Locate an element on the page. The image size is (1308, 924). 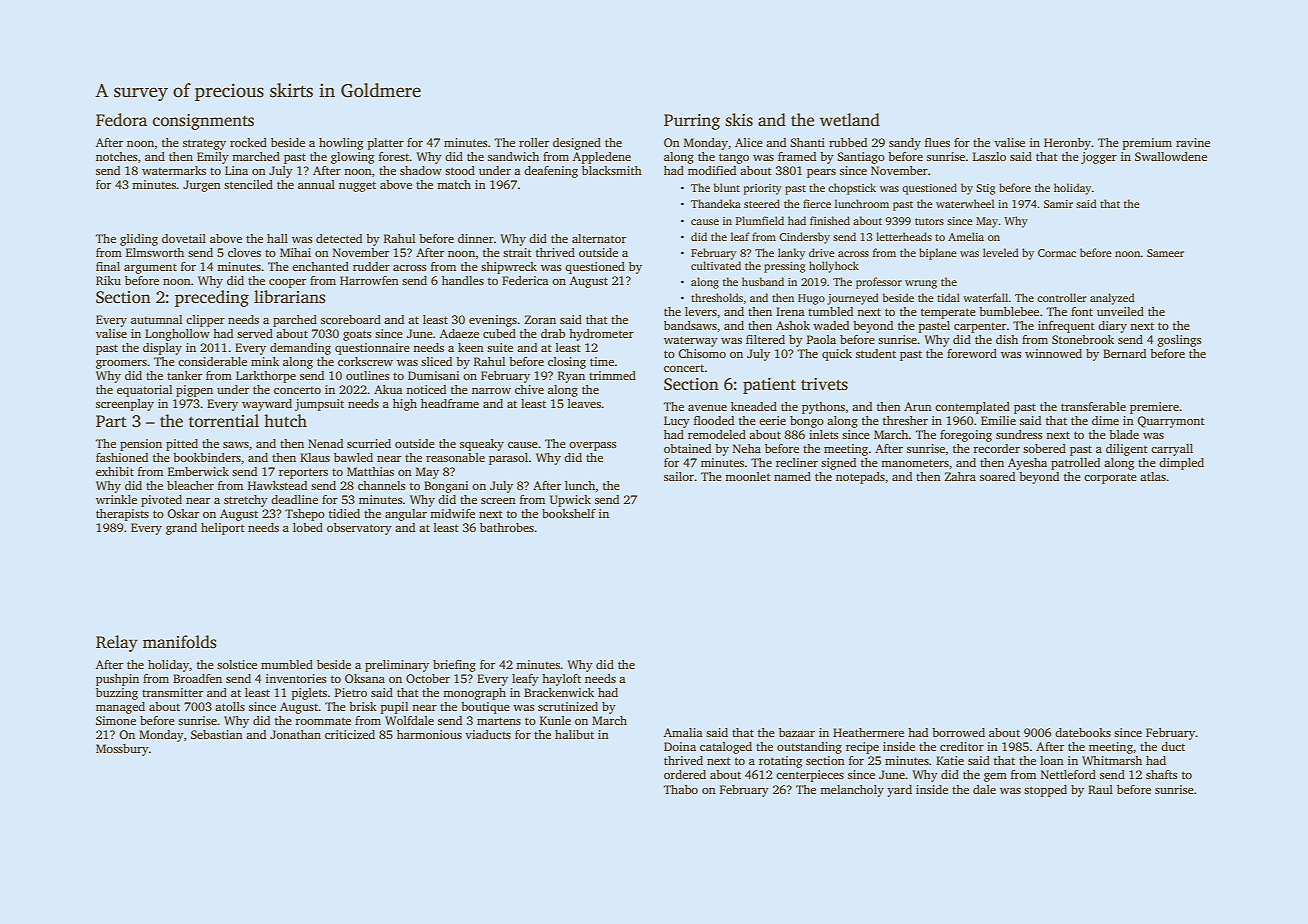
gliding is located at coordinates (139, 240).
